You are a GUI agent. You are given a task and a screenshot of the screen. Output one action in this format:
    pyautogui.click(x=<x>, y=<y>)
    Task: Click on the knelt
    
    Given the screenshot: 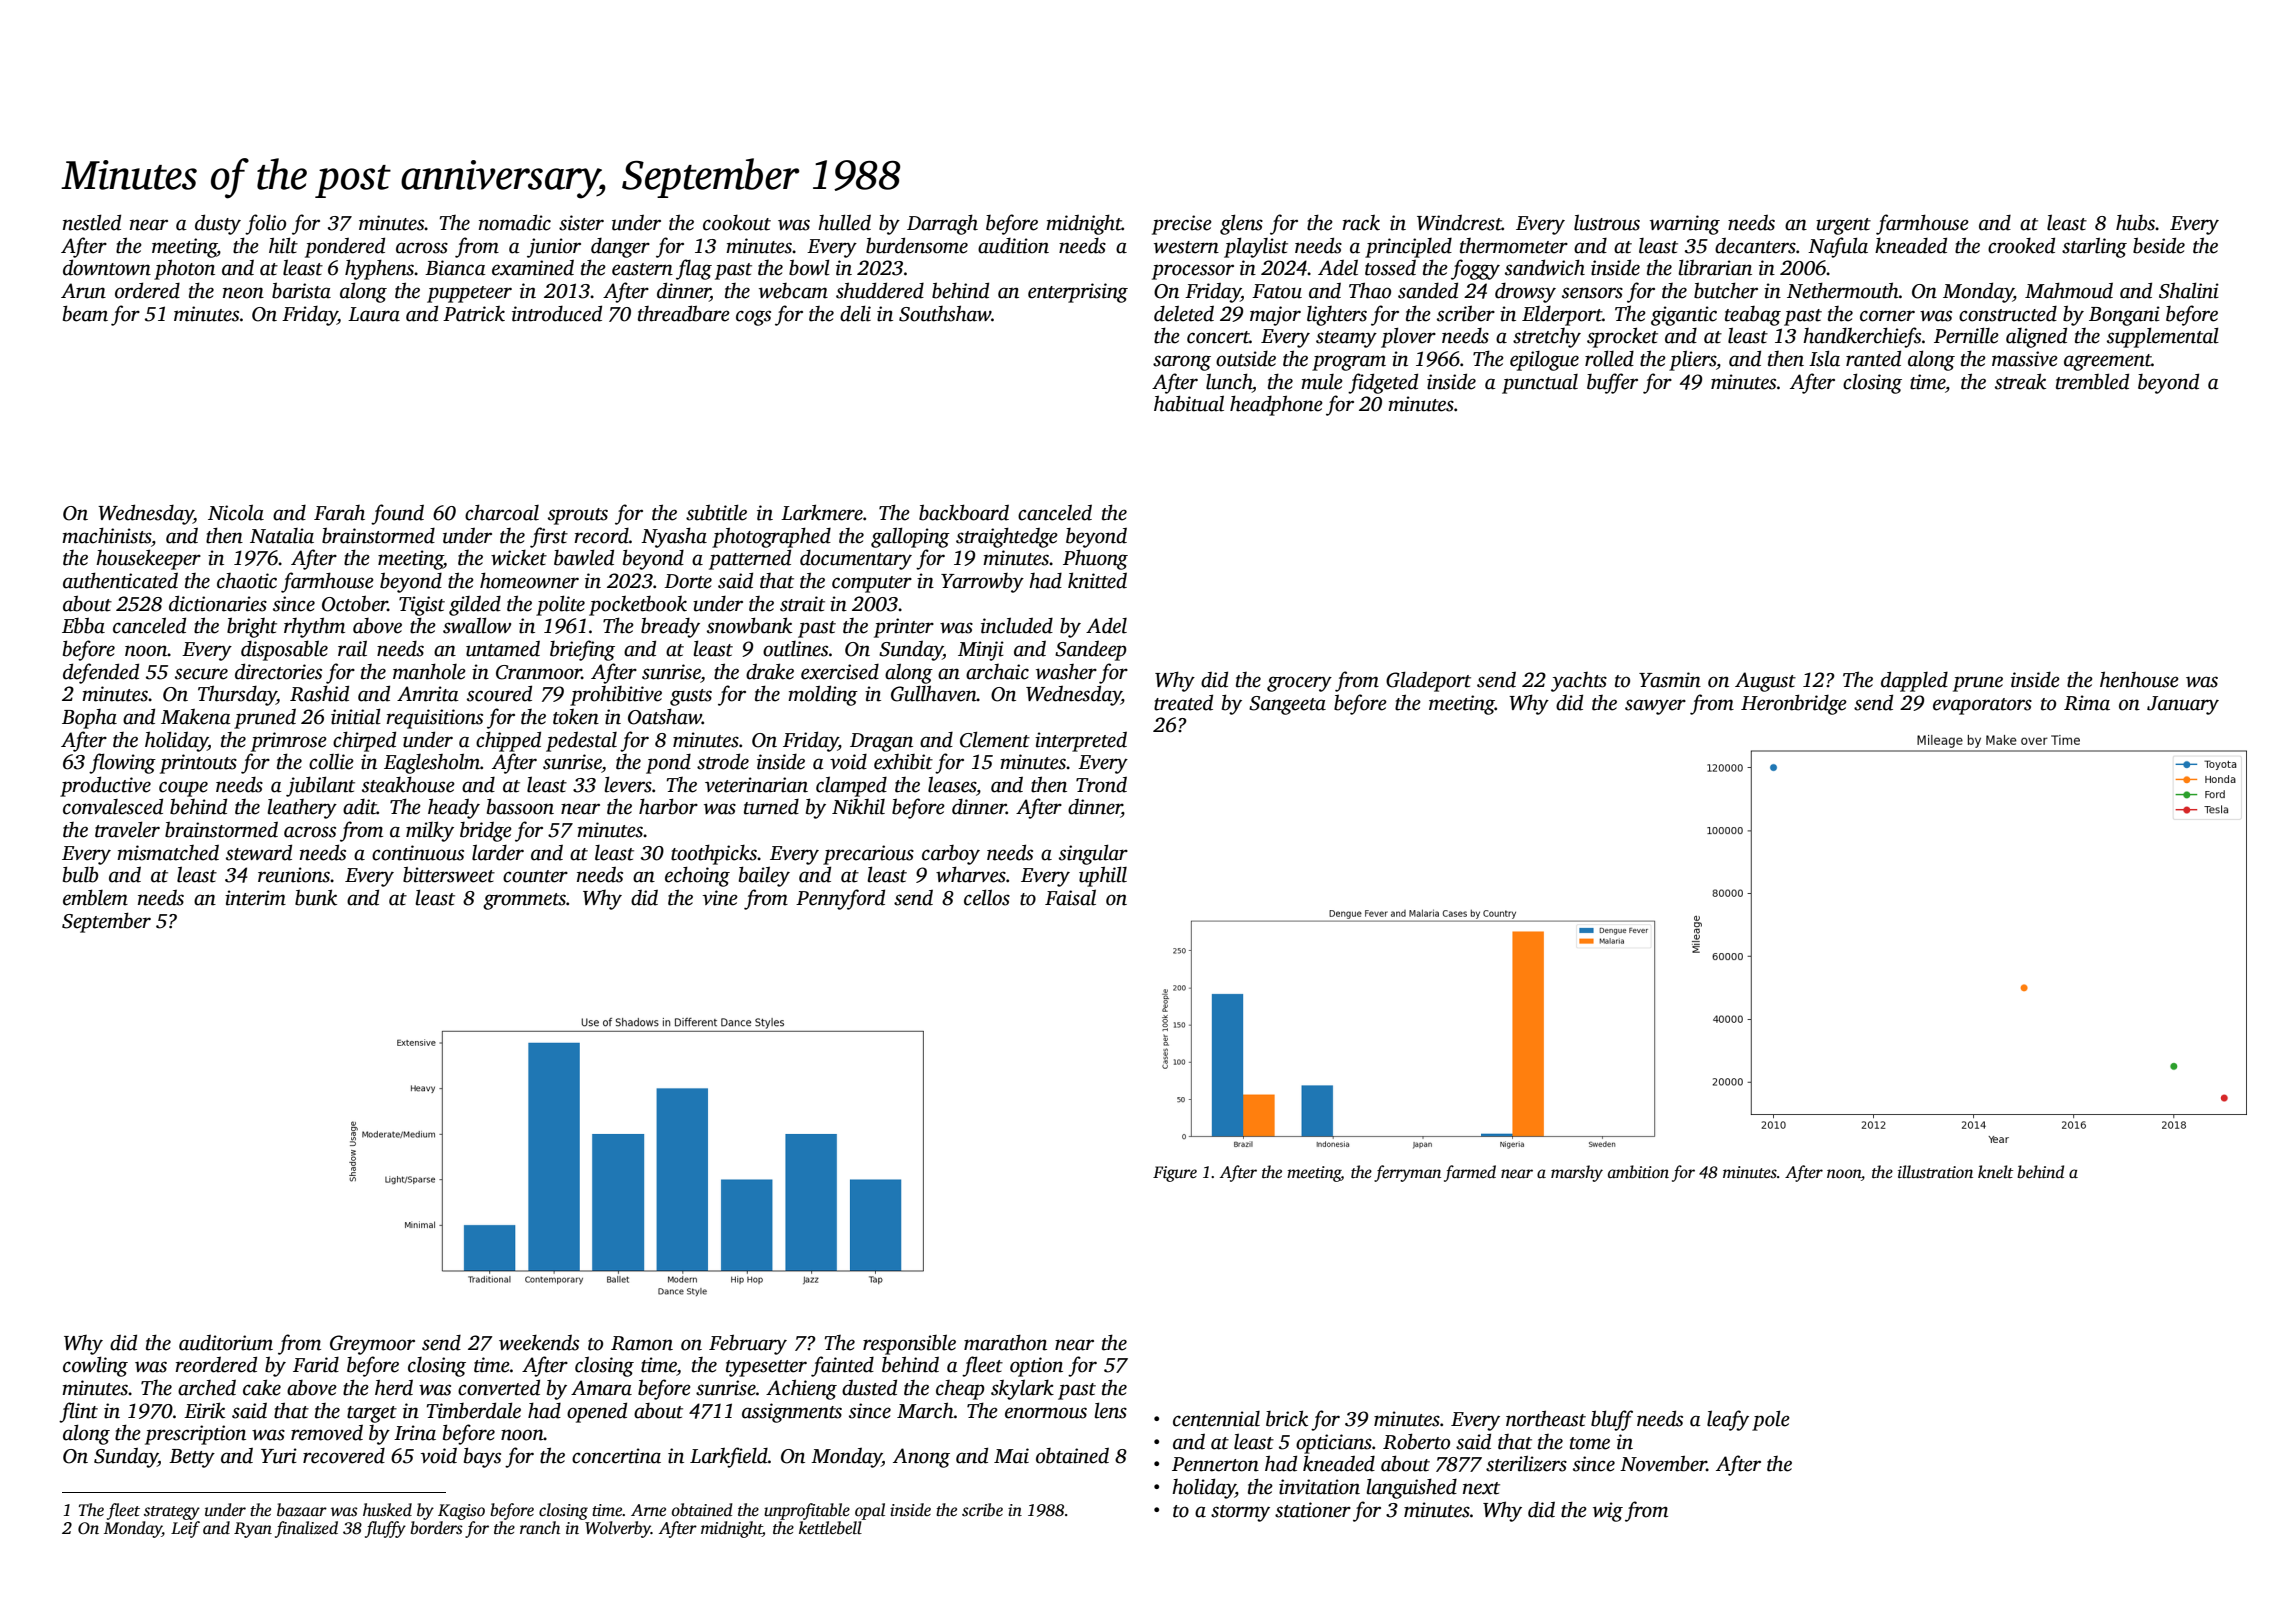 What is the action you would take?
    pyautogui.click(x=1995, y=1172)
